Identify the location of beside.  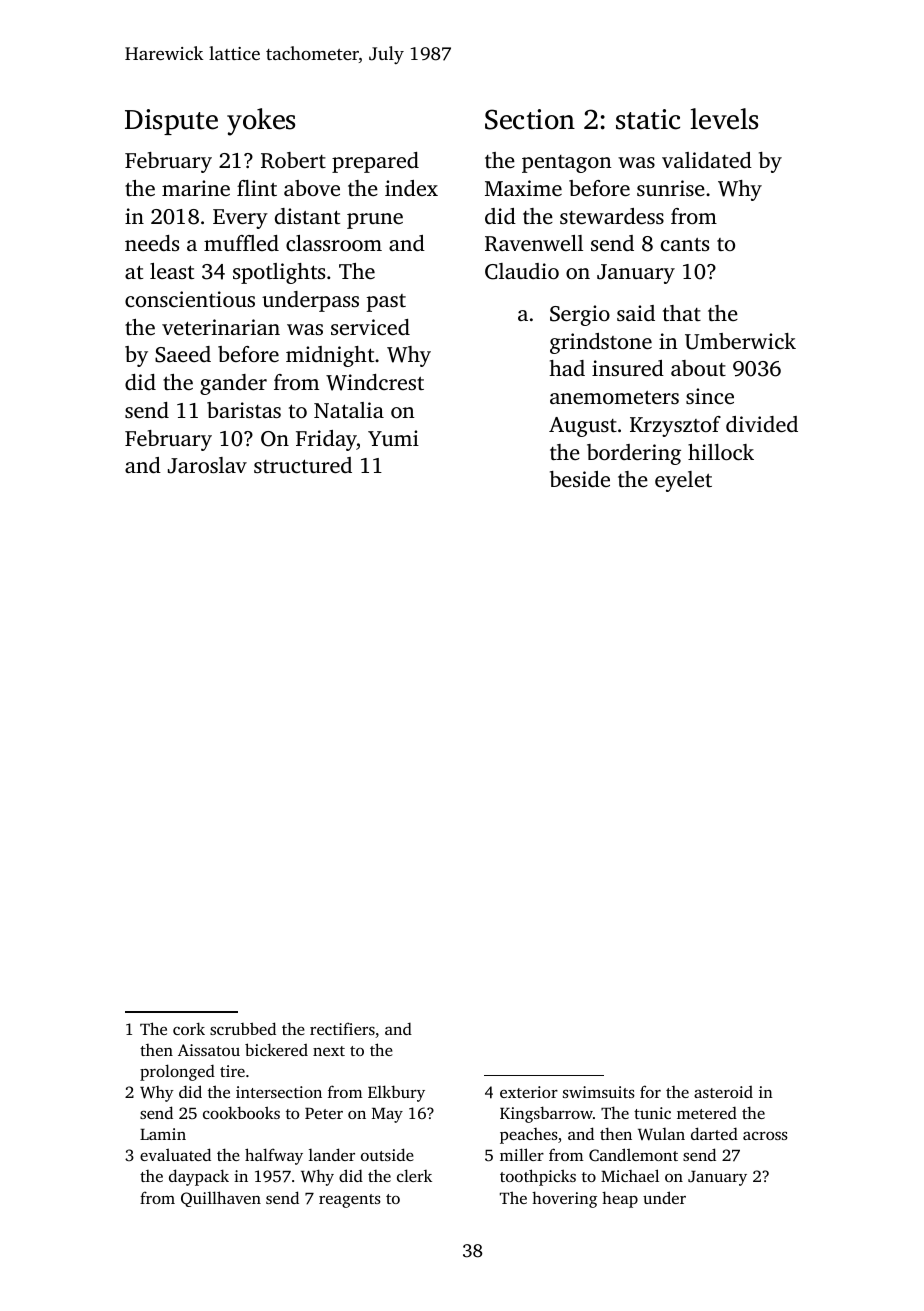
(580, 479).
